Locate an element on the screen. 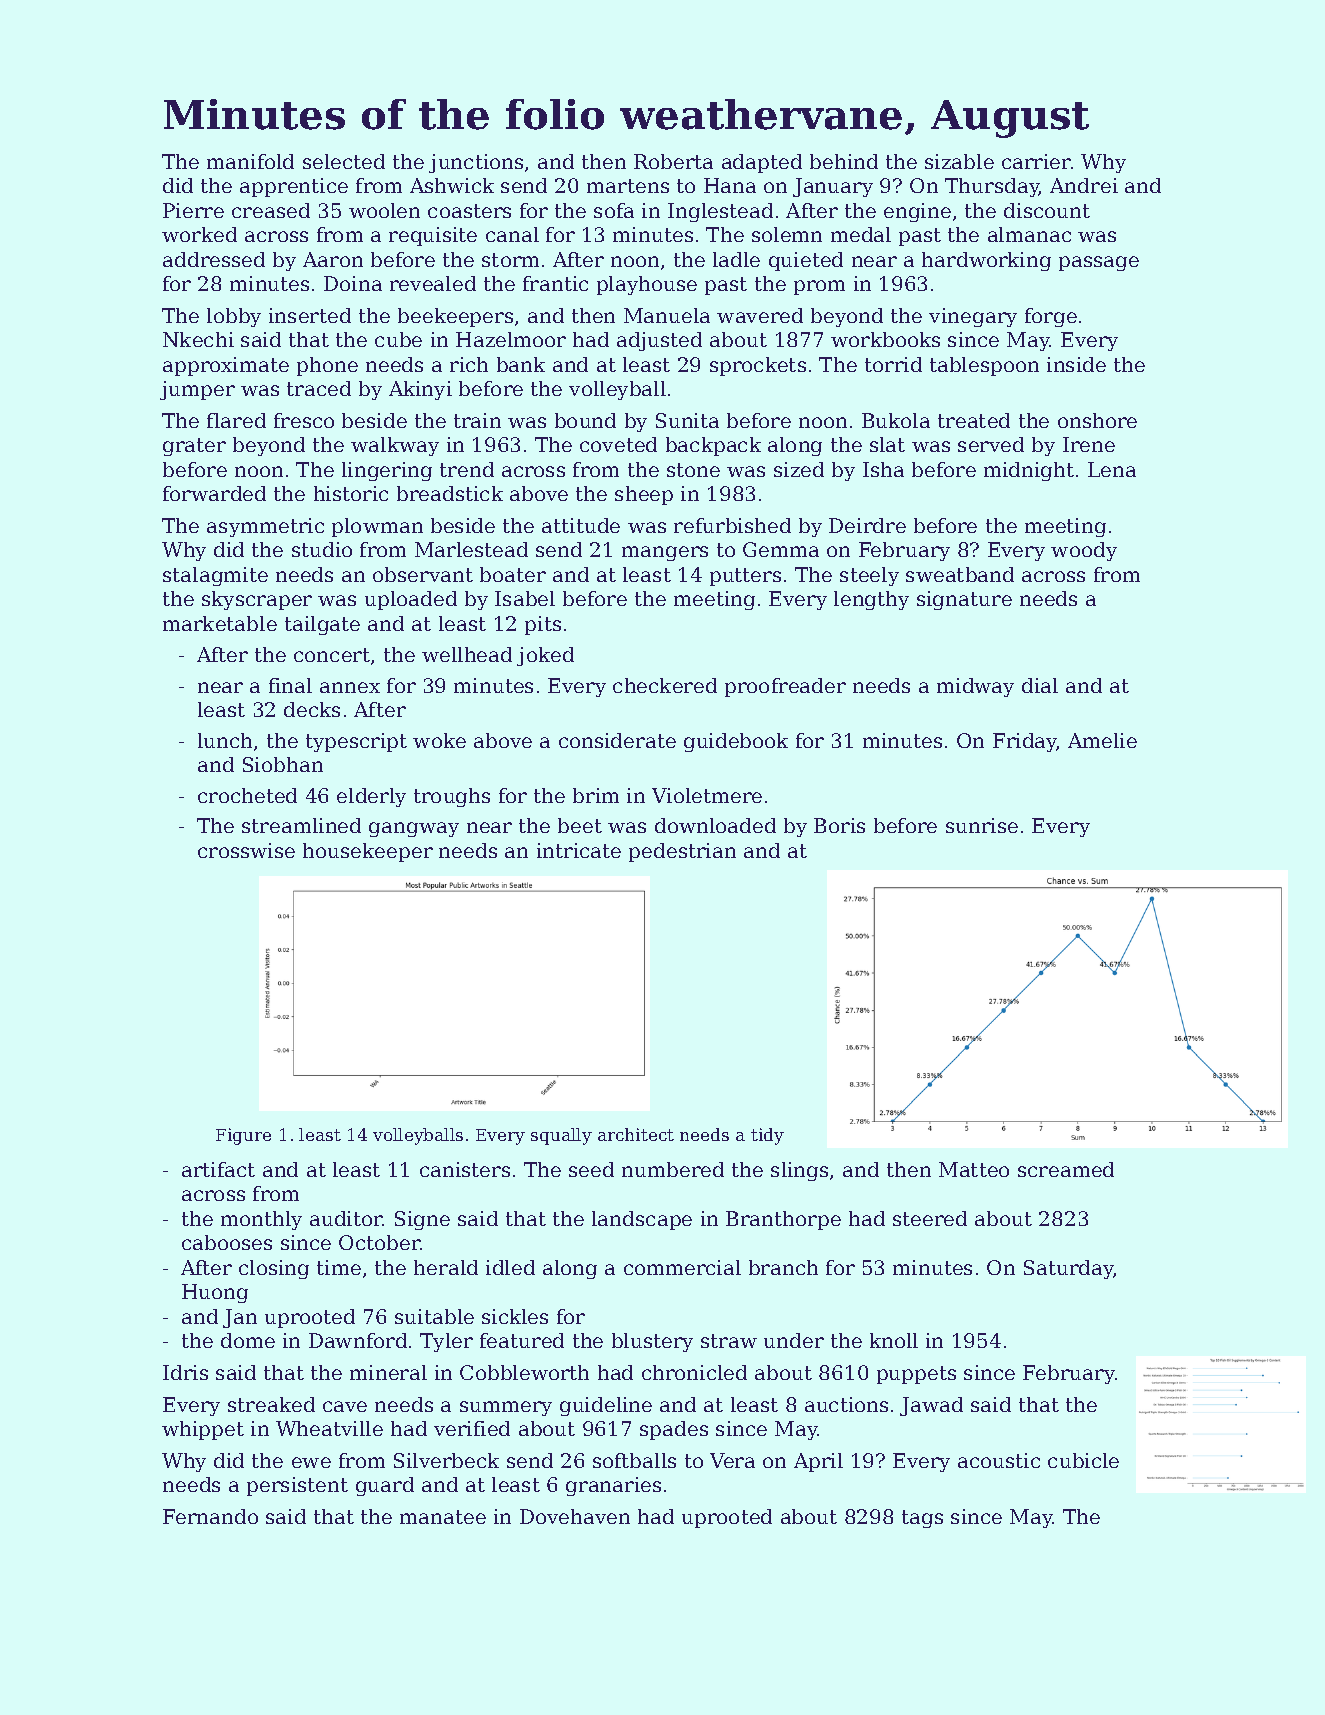  flared is located at coordinates (236, 420).
